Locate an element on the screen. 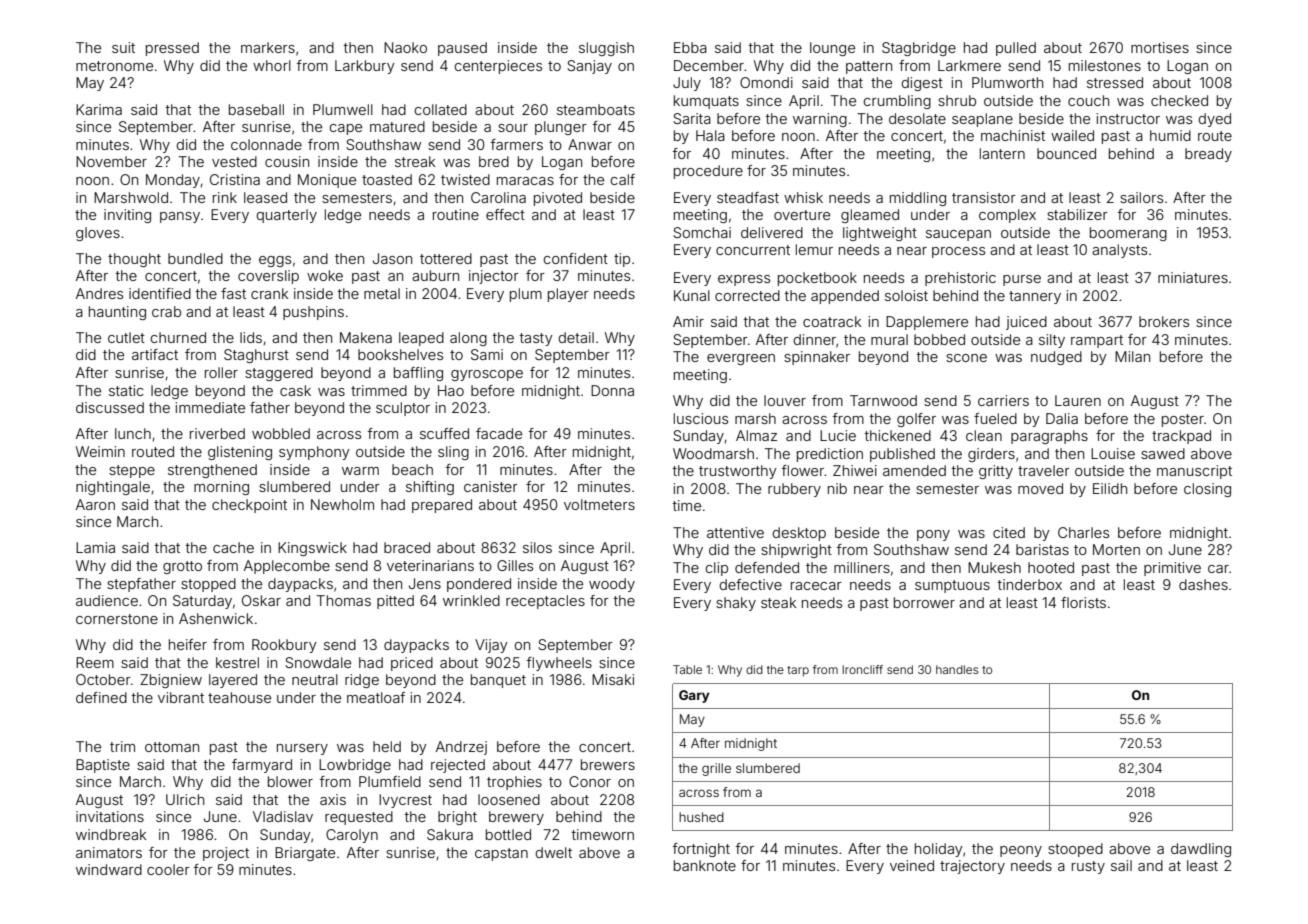 Image resolution: width=1308 pixels, height=924 pixels. pressed is located at coordinates (172, 49).
